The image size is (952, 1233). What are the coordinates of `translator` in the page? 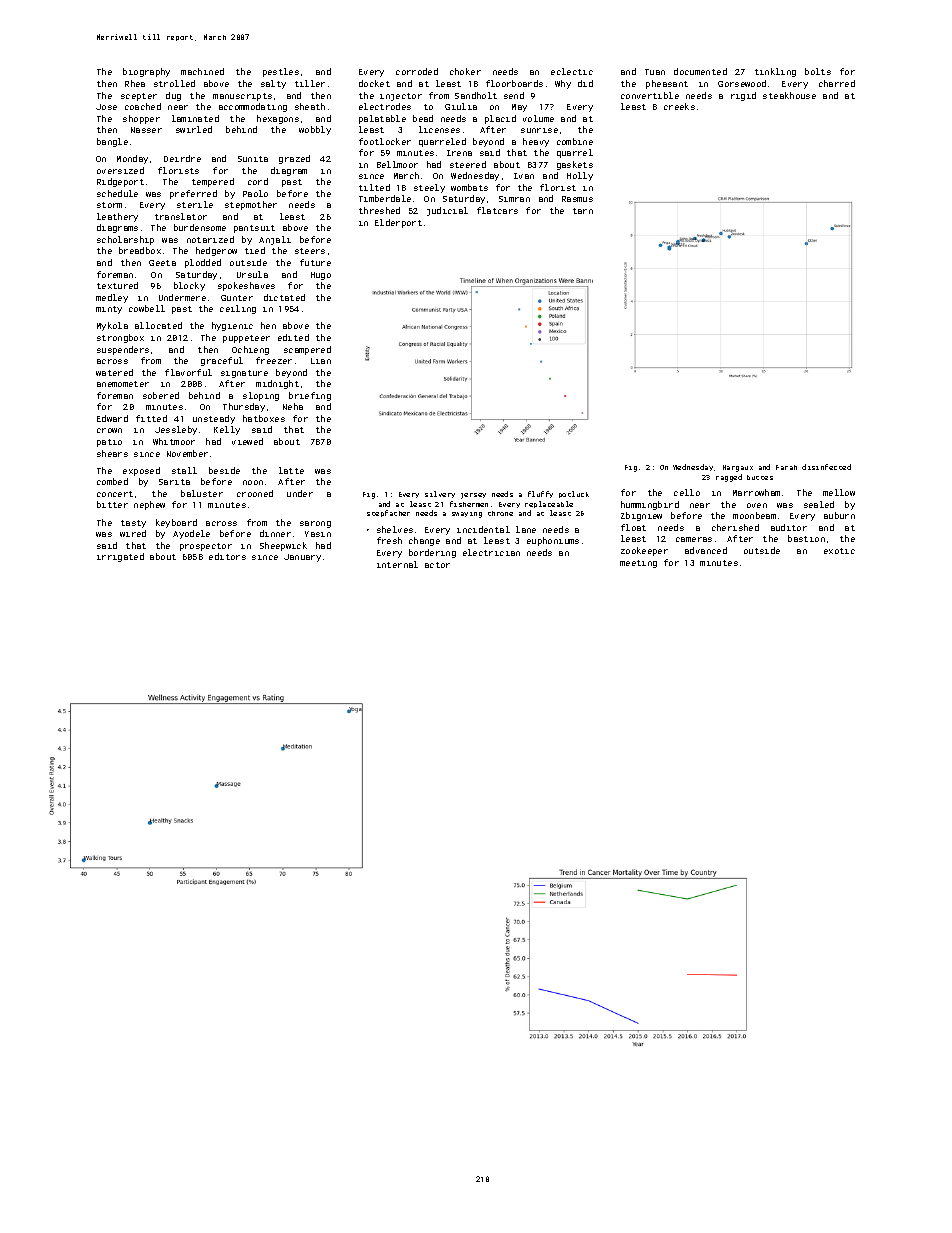 It's located at (181, 216).
